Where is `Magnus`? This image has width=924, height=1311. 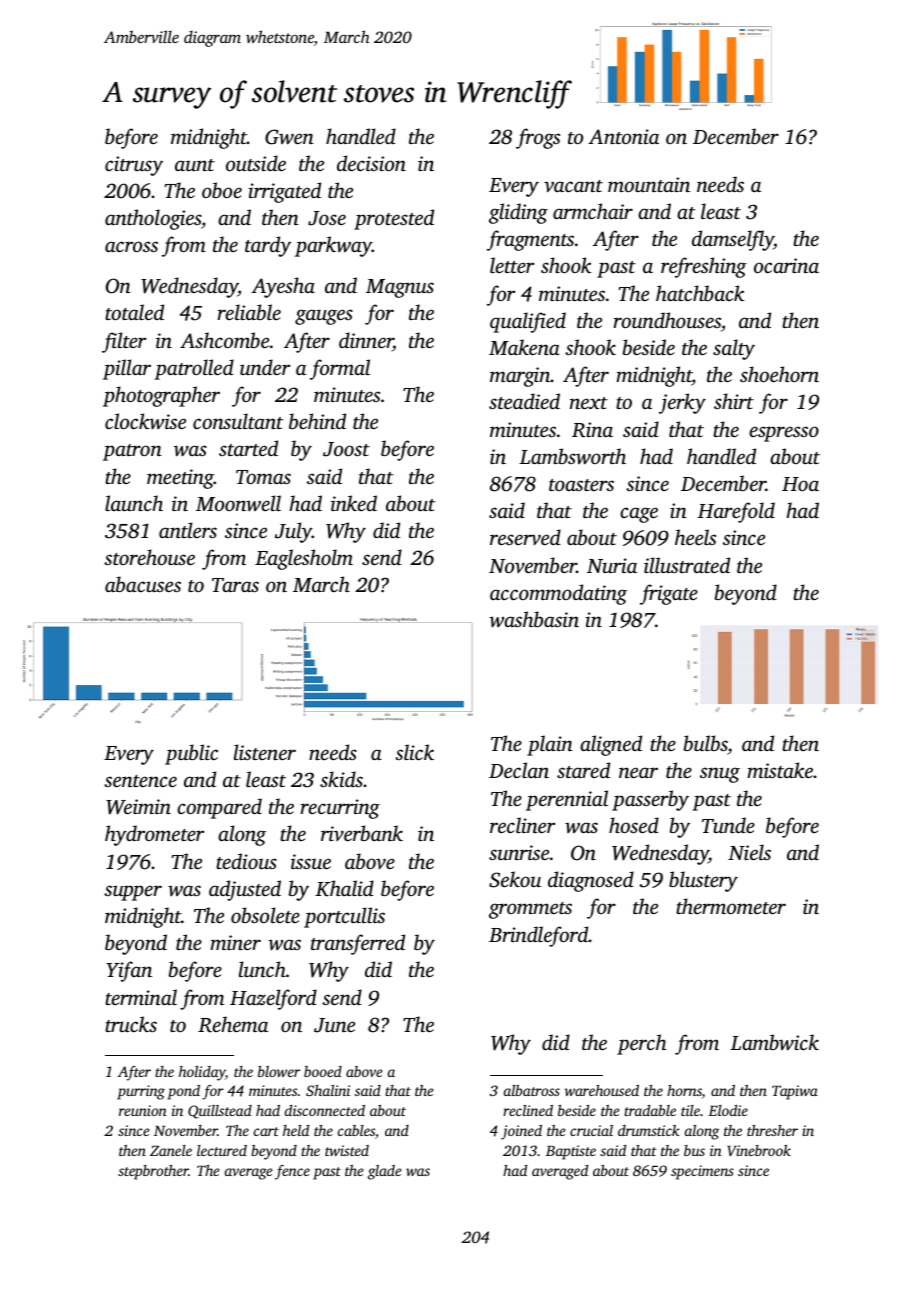
Magnus is located at coordinates (400, 288).
